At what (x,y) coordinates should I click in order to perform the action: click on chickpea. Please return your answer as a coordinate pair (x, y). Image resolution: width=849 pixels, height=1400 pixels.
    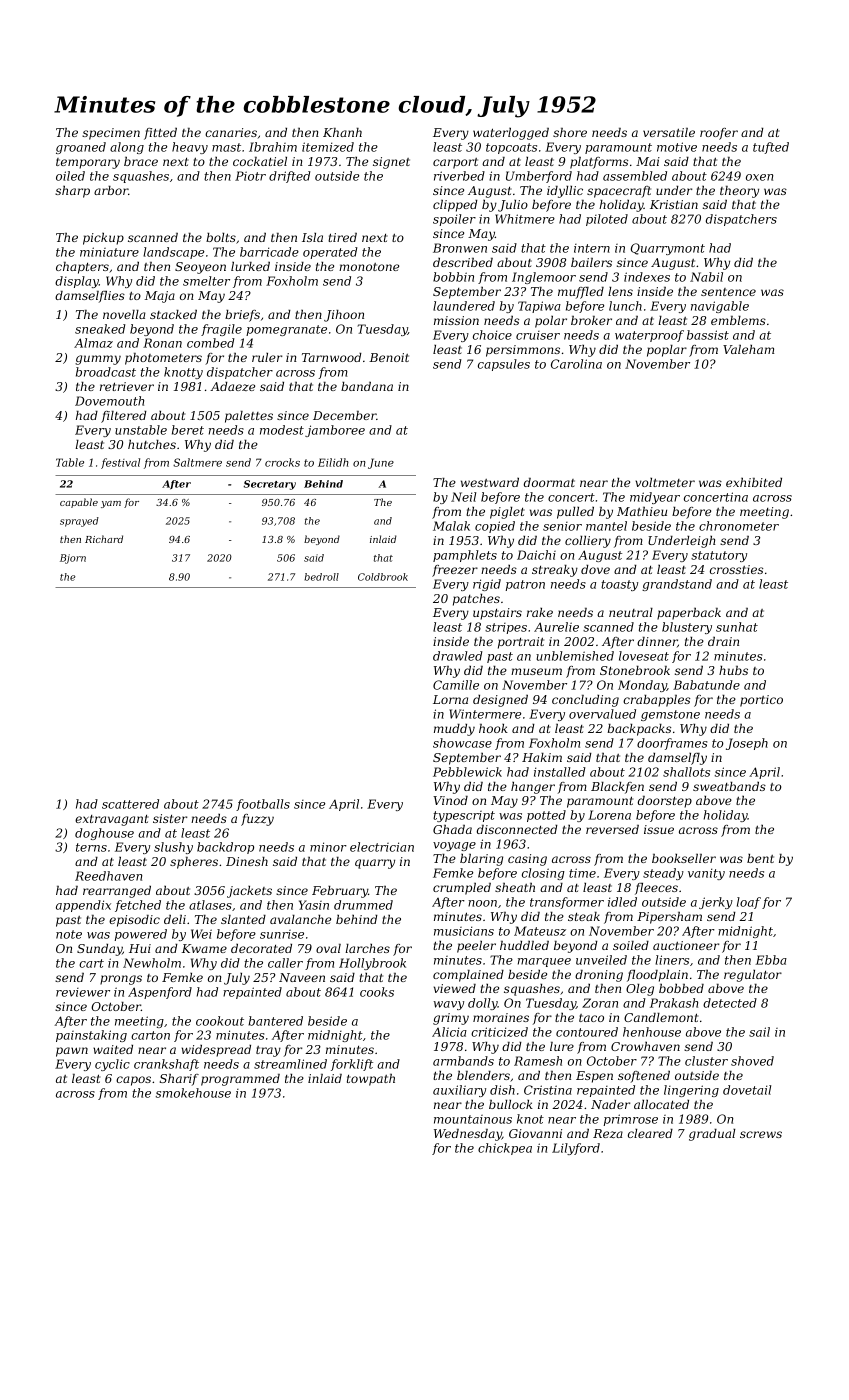
    Looking at the image, I should click on (505, 1149).
